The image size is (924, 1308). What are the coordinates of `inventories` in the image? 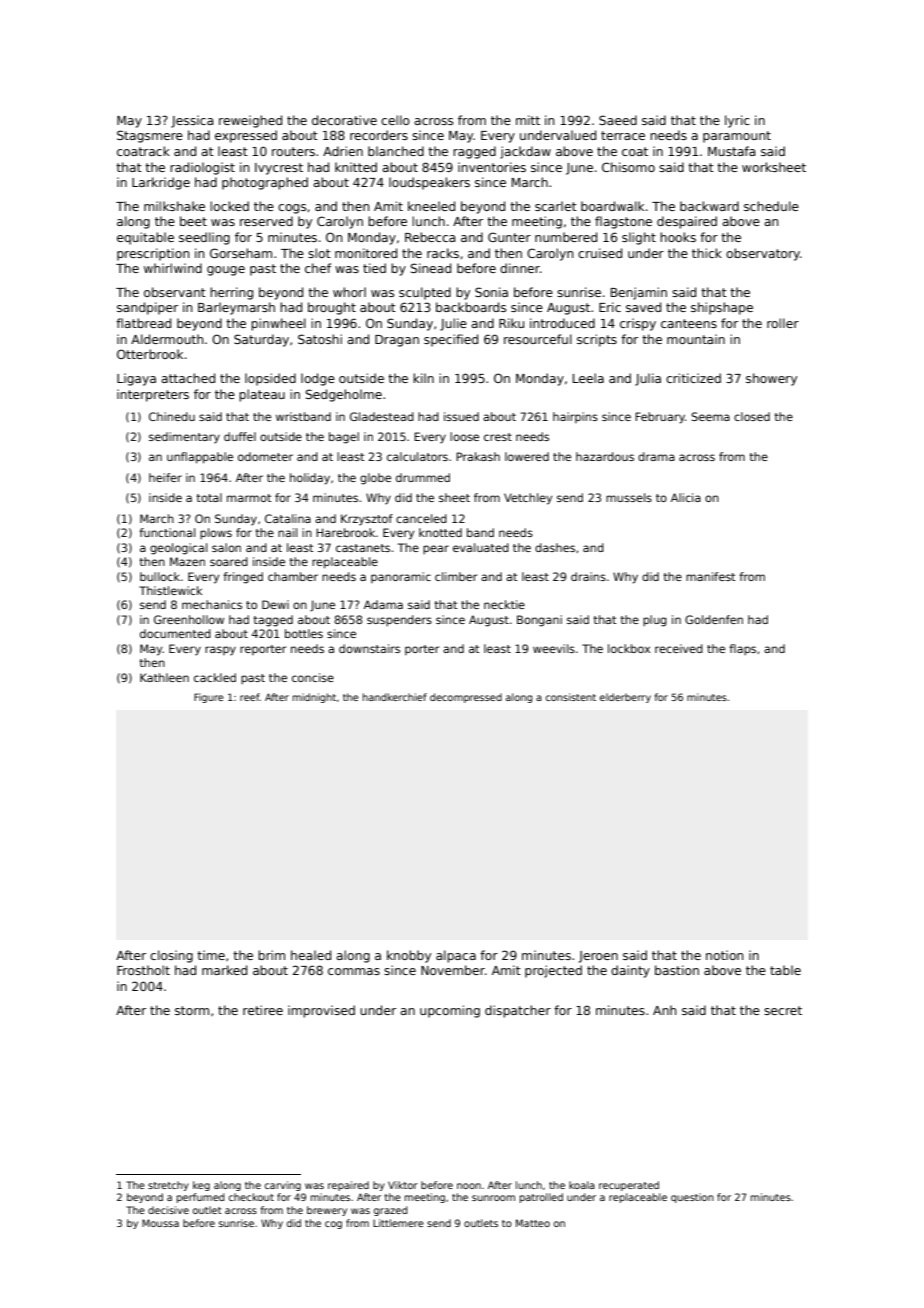 It's located at (492, 167).
